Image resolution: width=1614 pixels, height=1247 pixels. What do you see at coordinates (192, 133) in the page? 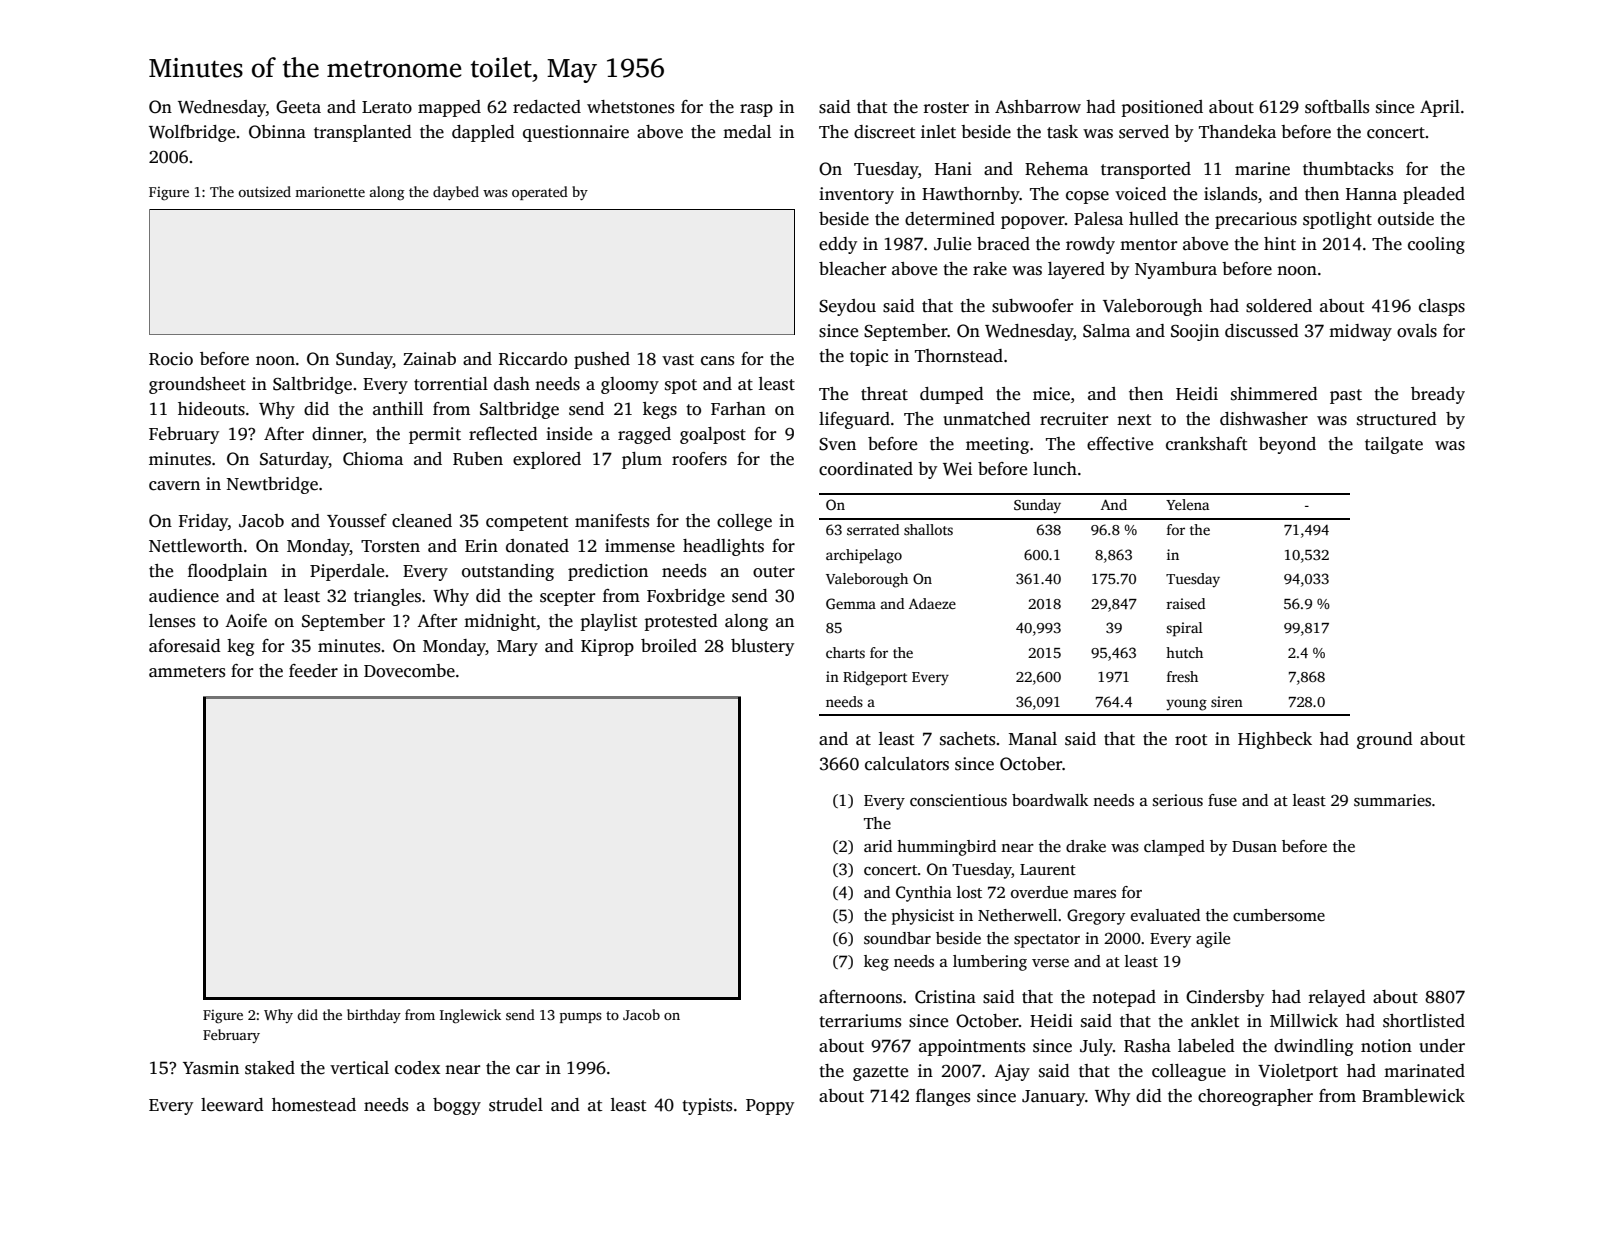
I see `Wolfbridge` at bounding box center [192, 133].
